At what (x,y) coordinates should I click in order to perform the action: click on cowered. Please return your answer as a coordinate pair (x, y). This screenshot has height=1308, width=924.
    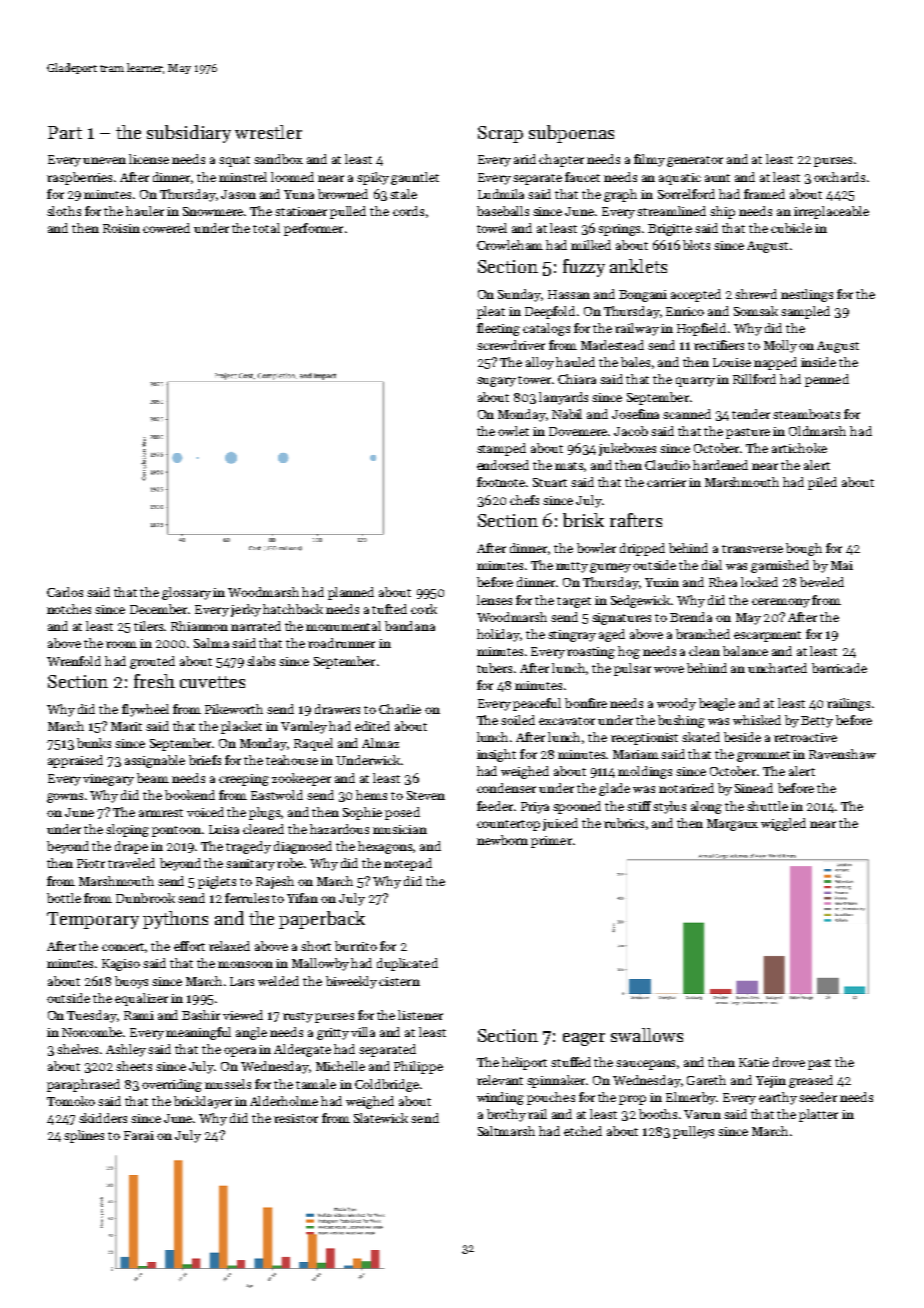
    Looking at the image, I should click on (166, 228).
